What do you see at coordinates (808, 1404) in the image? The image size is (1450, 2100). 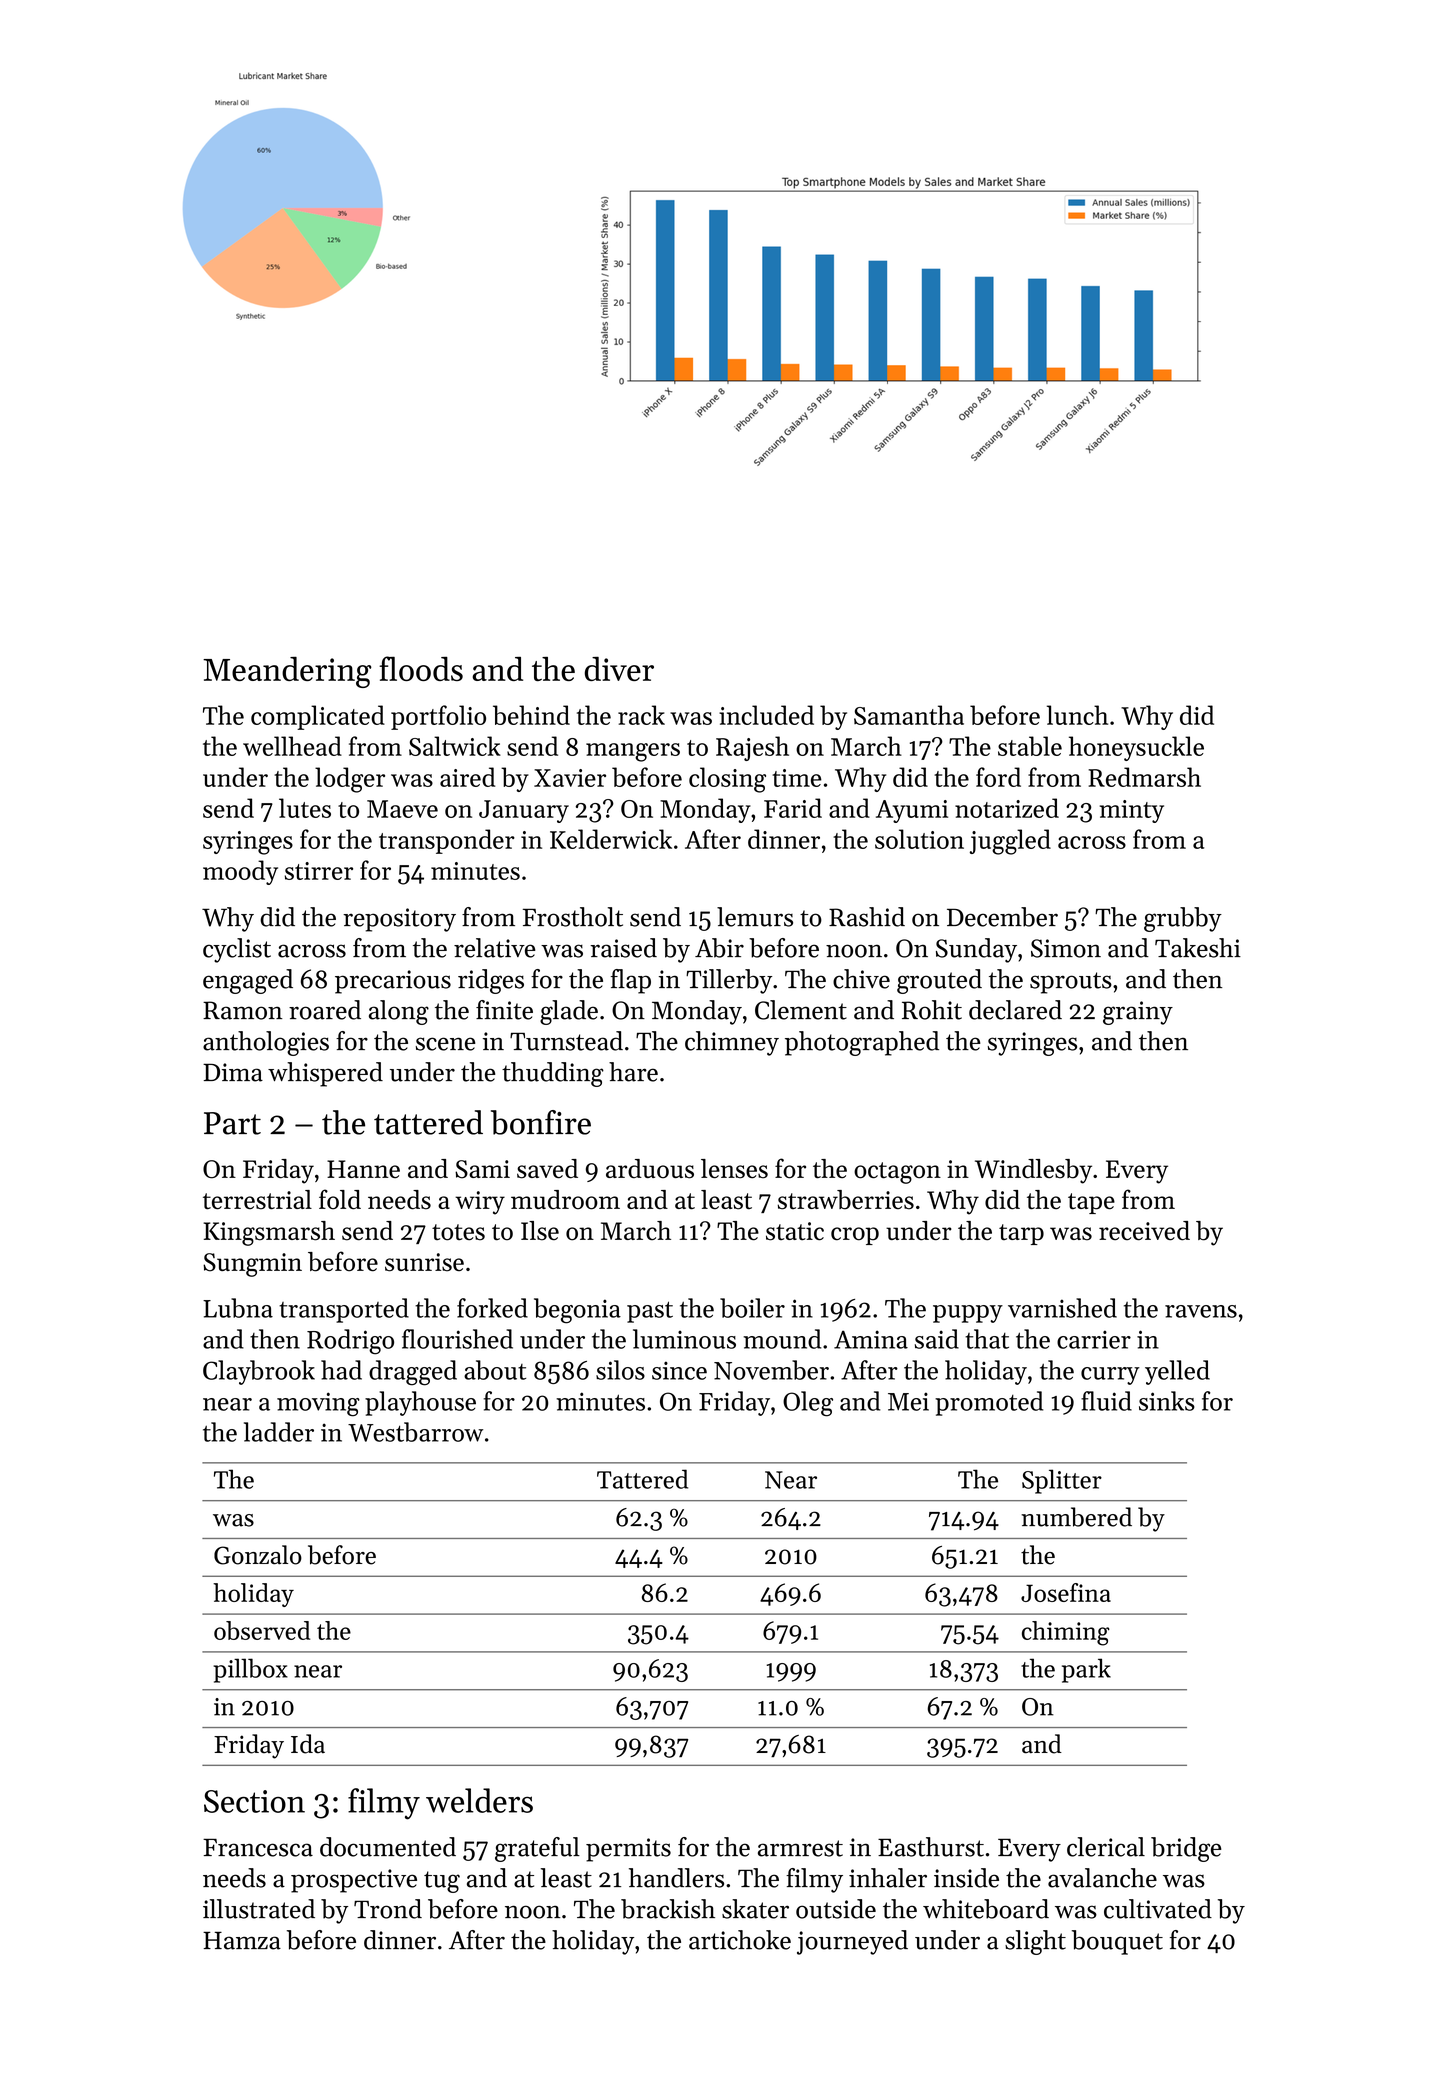 I see `Oleg` at bounding box center [808, 1404].
